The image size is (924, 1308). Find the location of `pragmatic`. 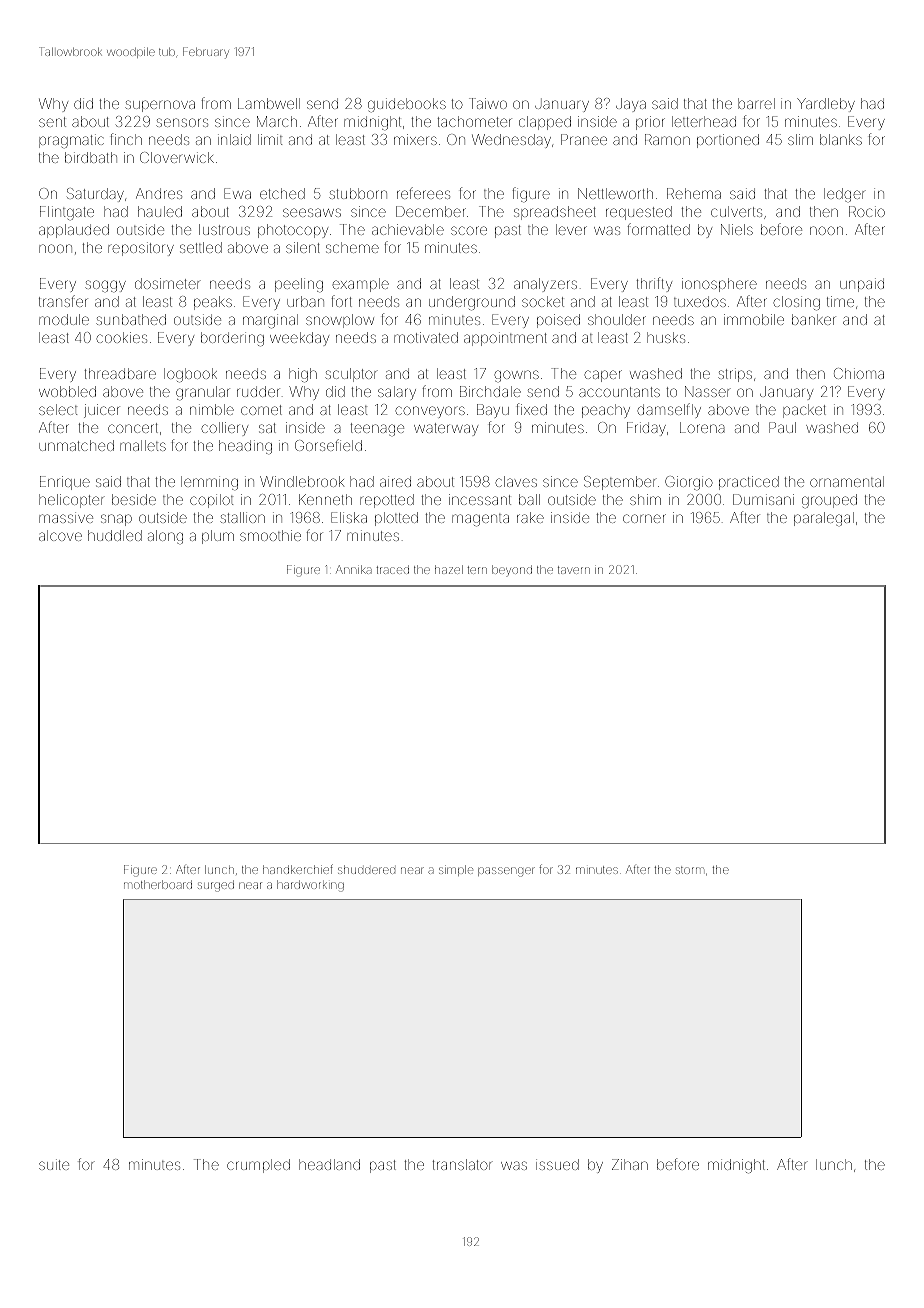

pragmatic is located at coordinates (71, 141).
